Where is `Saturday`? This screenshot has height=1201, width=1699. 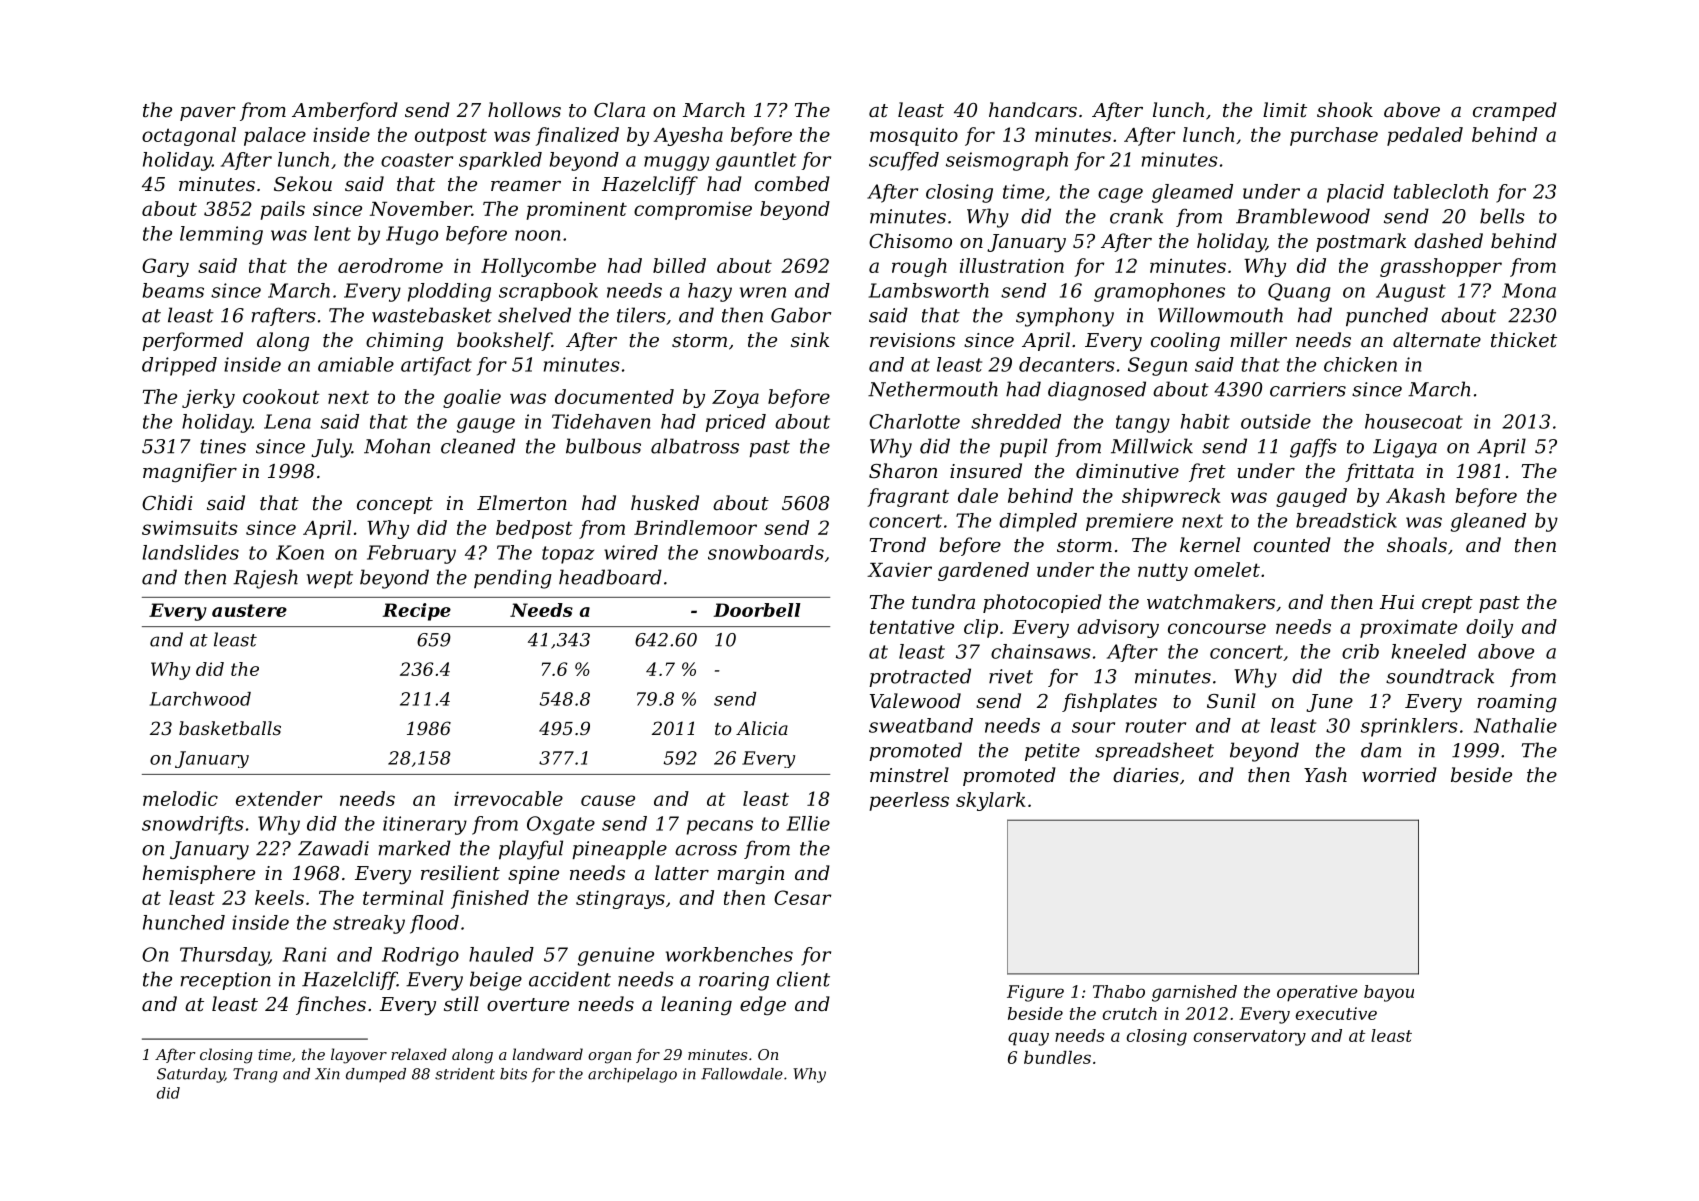 Saturday is located at coordinates (191, 1075).
